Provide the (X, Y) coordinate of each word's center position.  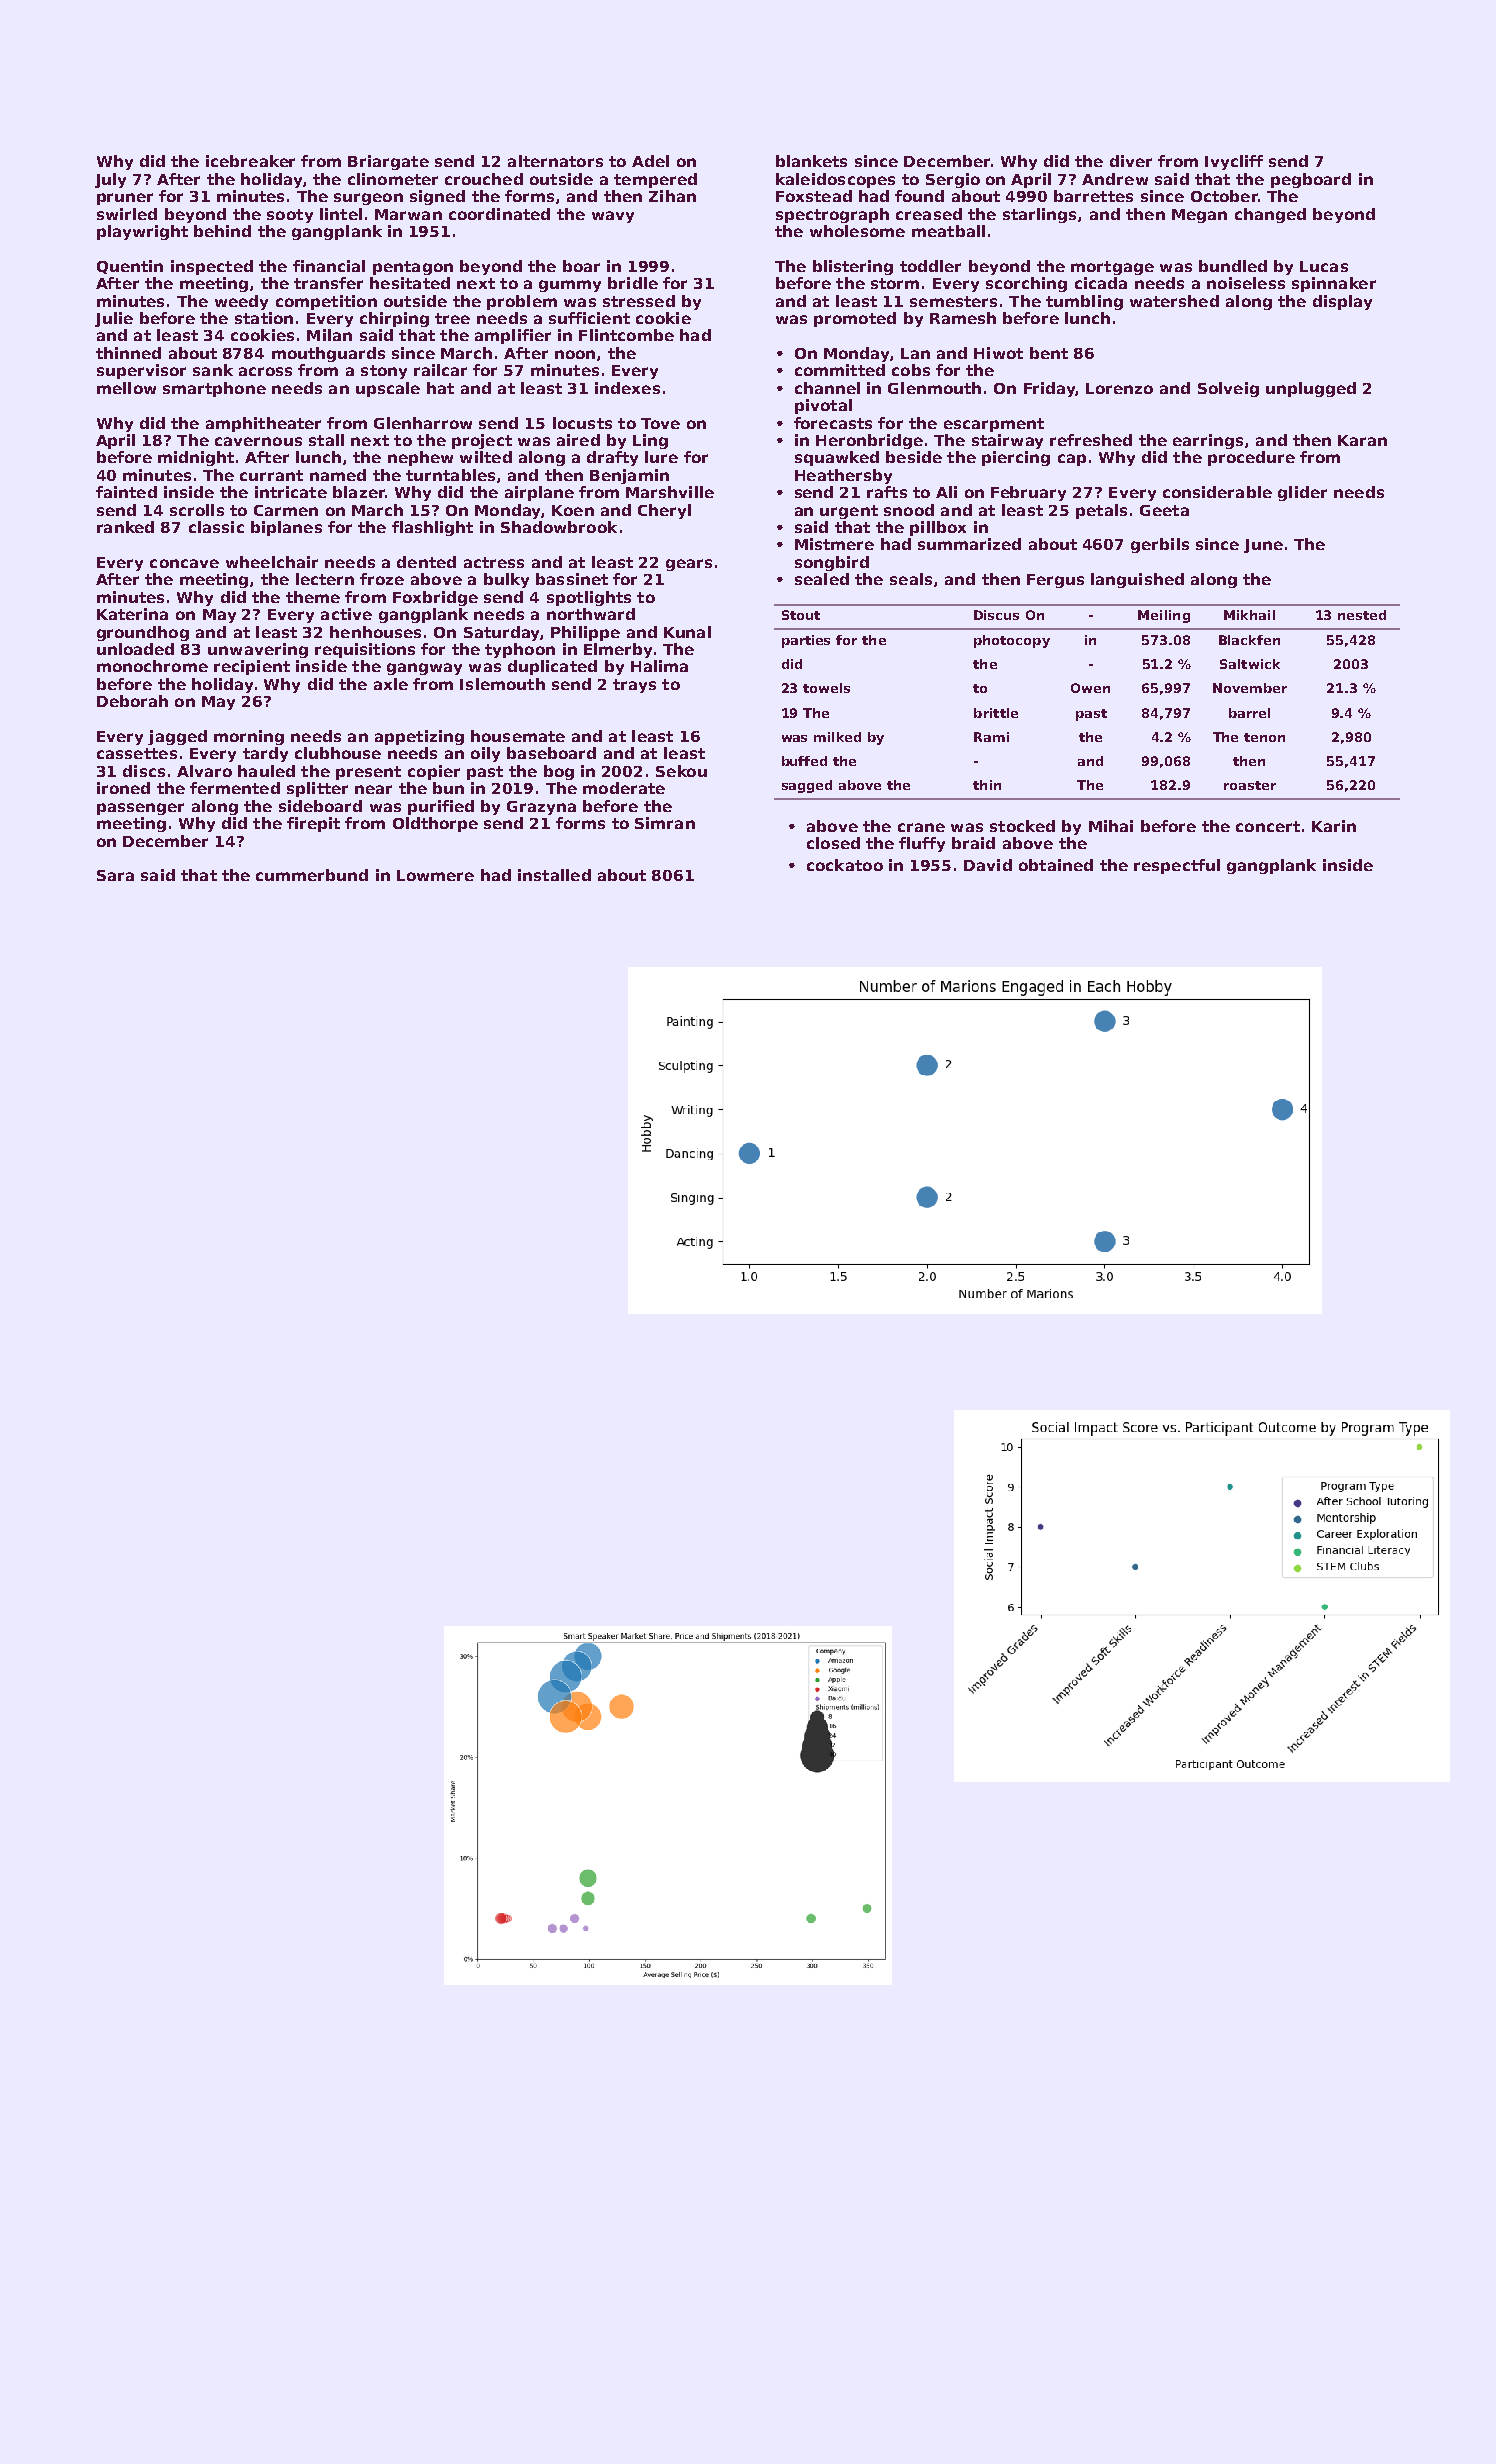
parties (806, 641)
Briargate (388, 162)
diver (1131, 161)
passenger (140, 809)
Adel (650, 161)
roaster (1250, 785)
